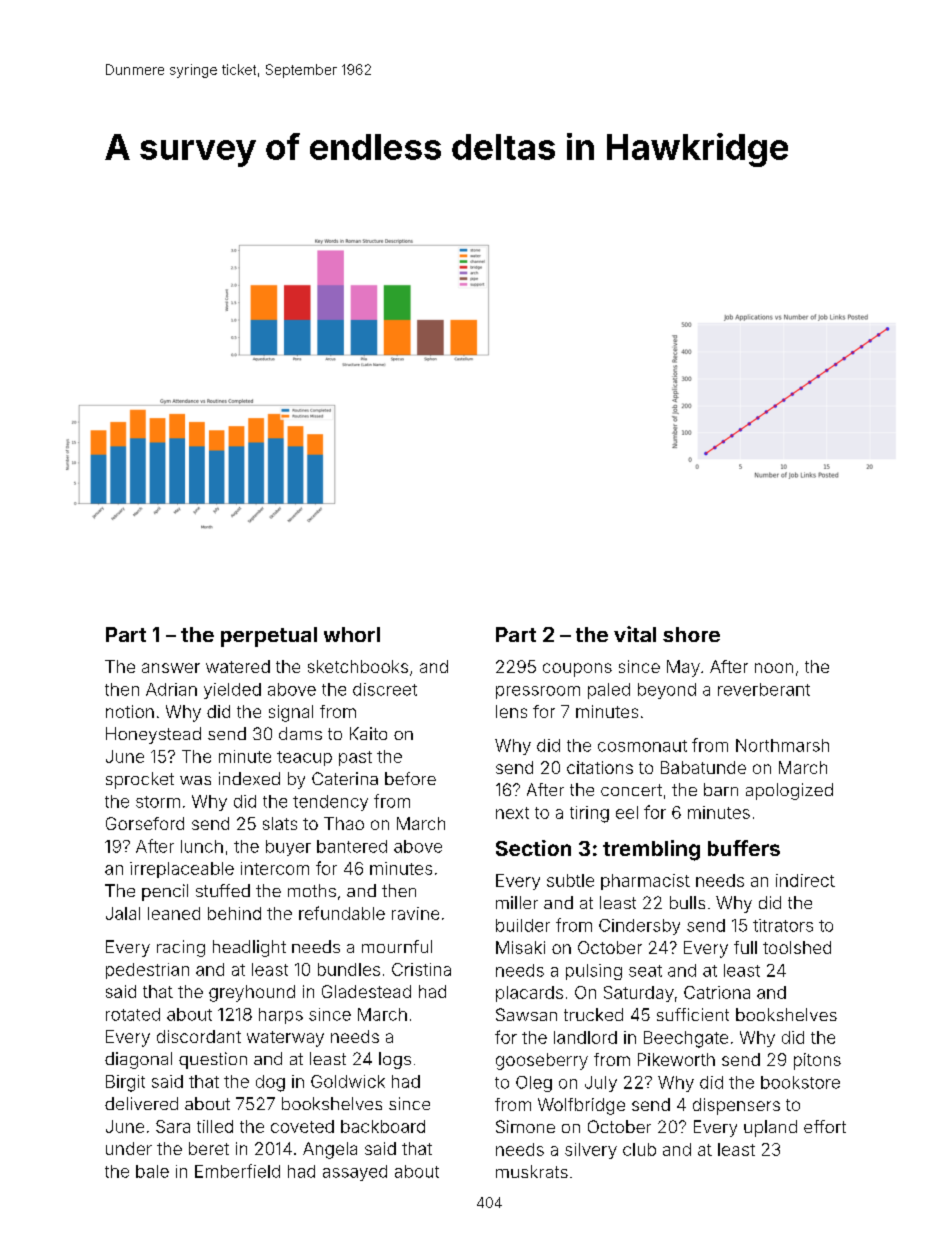 This screenshot has width=952, height=1233. What do you see at coordinates (797, 947) in the screenshot?
I see `toolshed` at bounding box center [797, 947].
